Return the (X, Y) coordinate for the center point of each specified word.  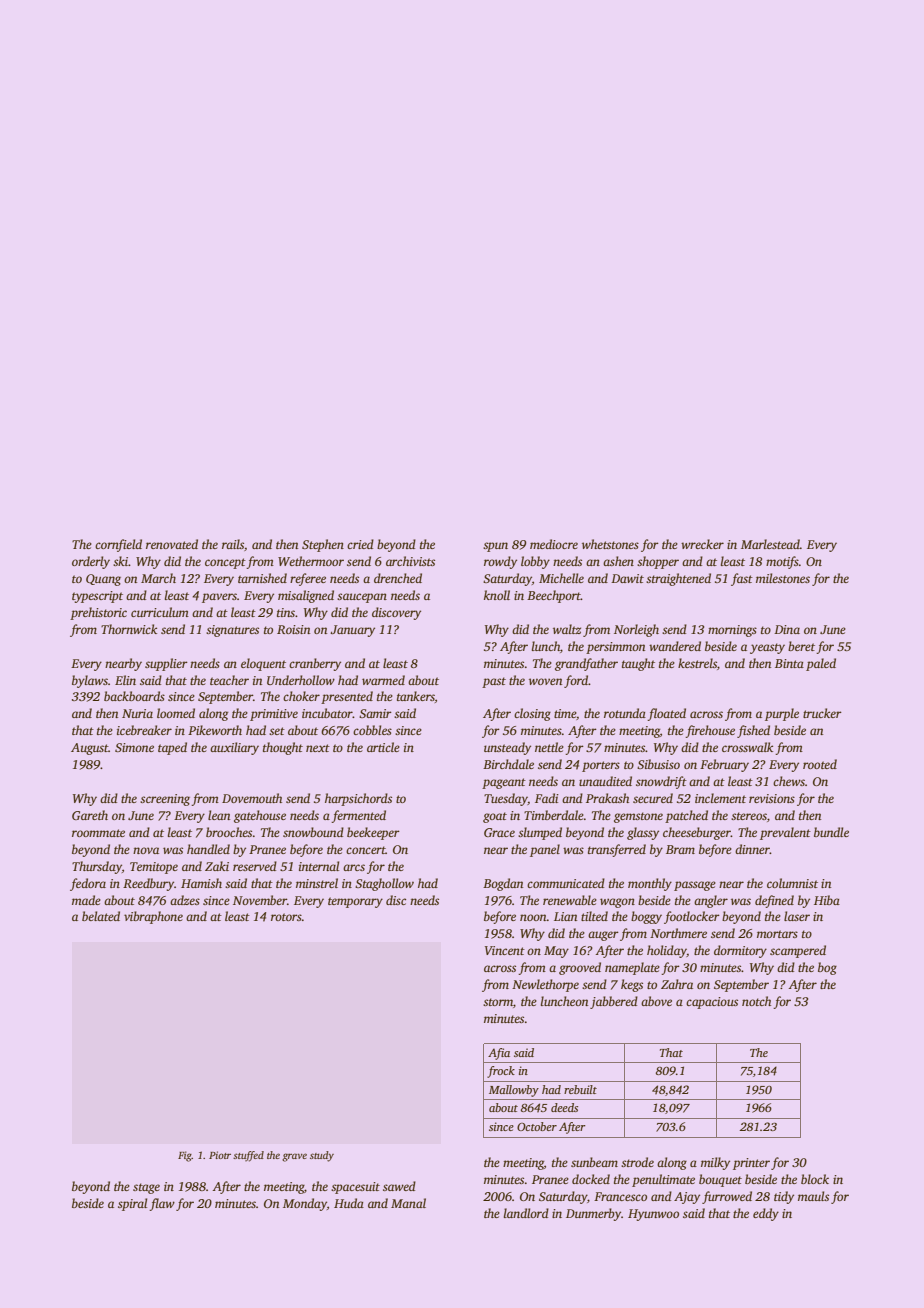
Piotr (220, 1155)
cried (360, 544)
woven (545, 681)
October (537, 1126)
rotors (286, 917)
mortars (777, 934)
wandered (675, 646)
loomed (176, 713)
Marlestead (770, 544)
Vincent (505, 950)
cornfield (118, 545)
